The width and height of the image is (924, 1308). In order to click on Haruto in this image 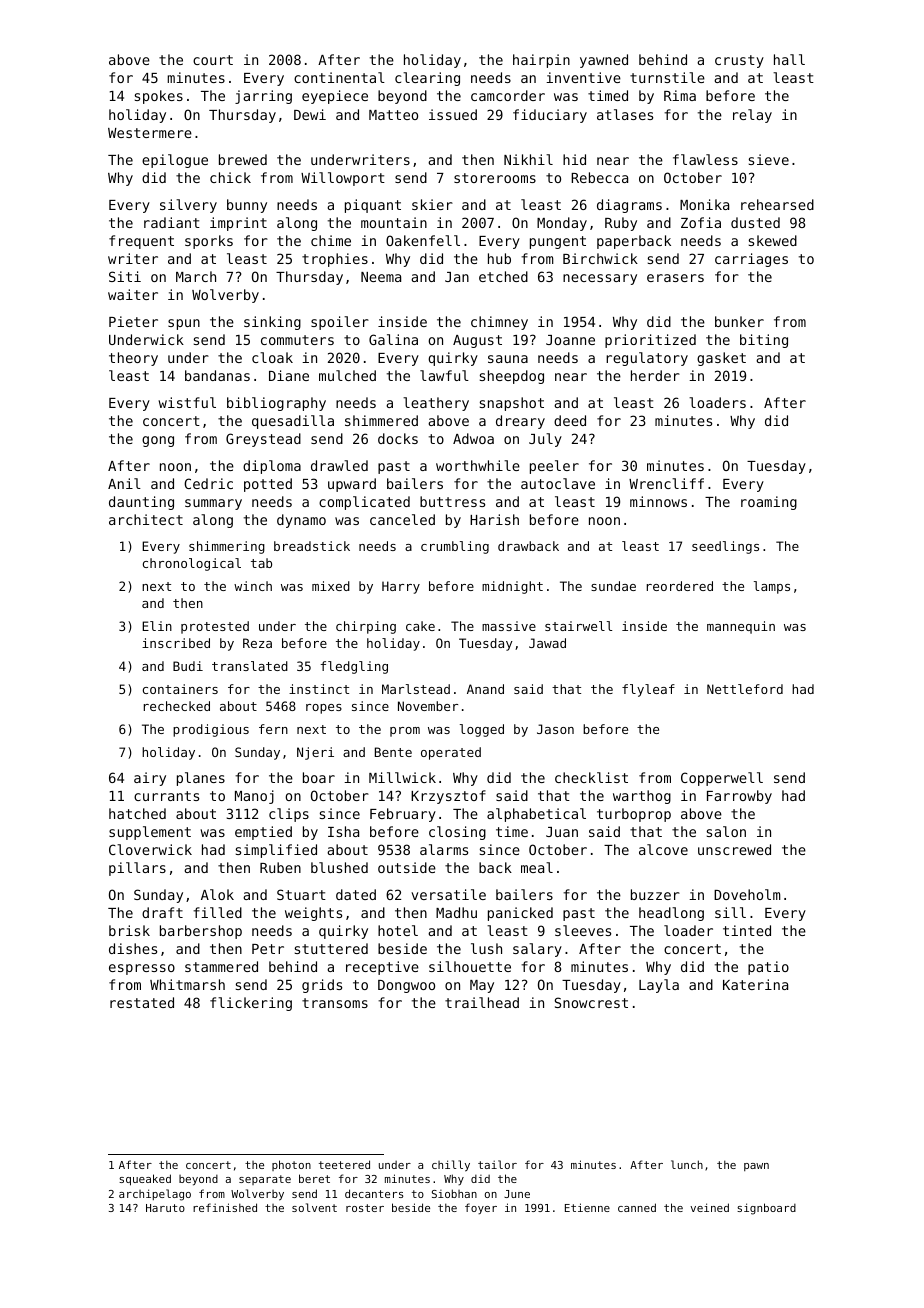, I will do `click(165, 1208)`.
